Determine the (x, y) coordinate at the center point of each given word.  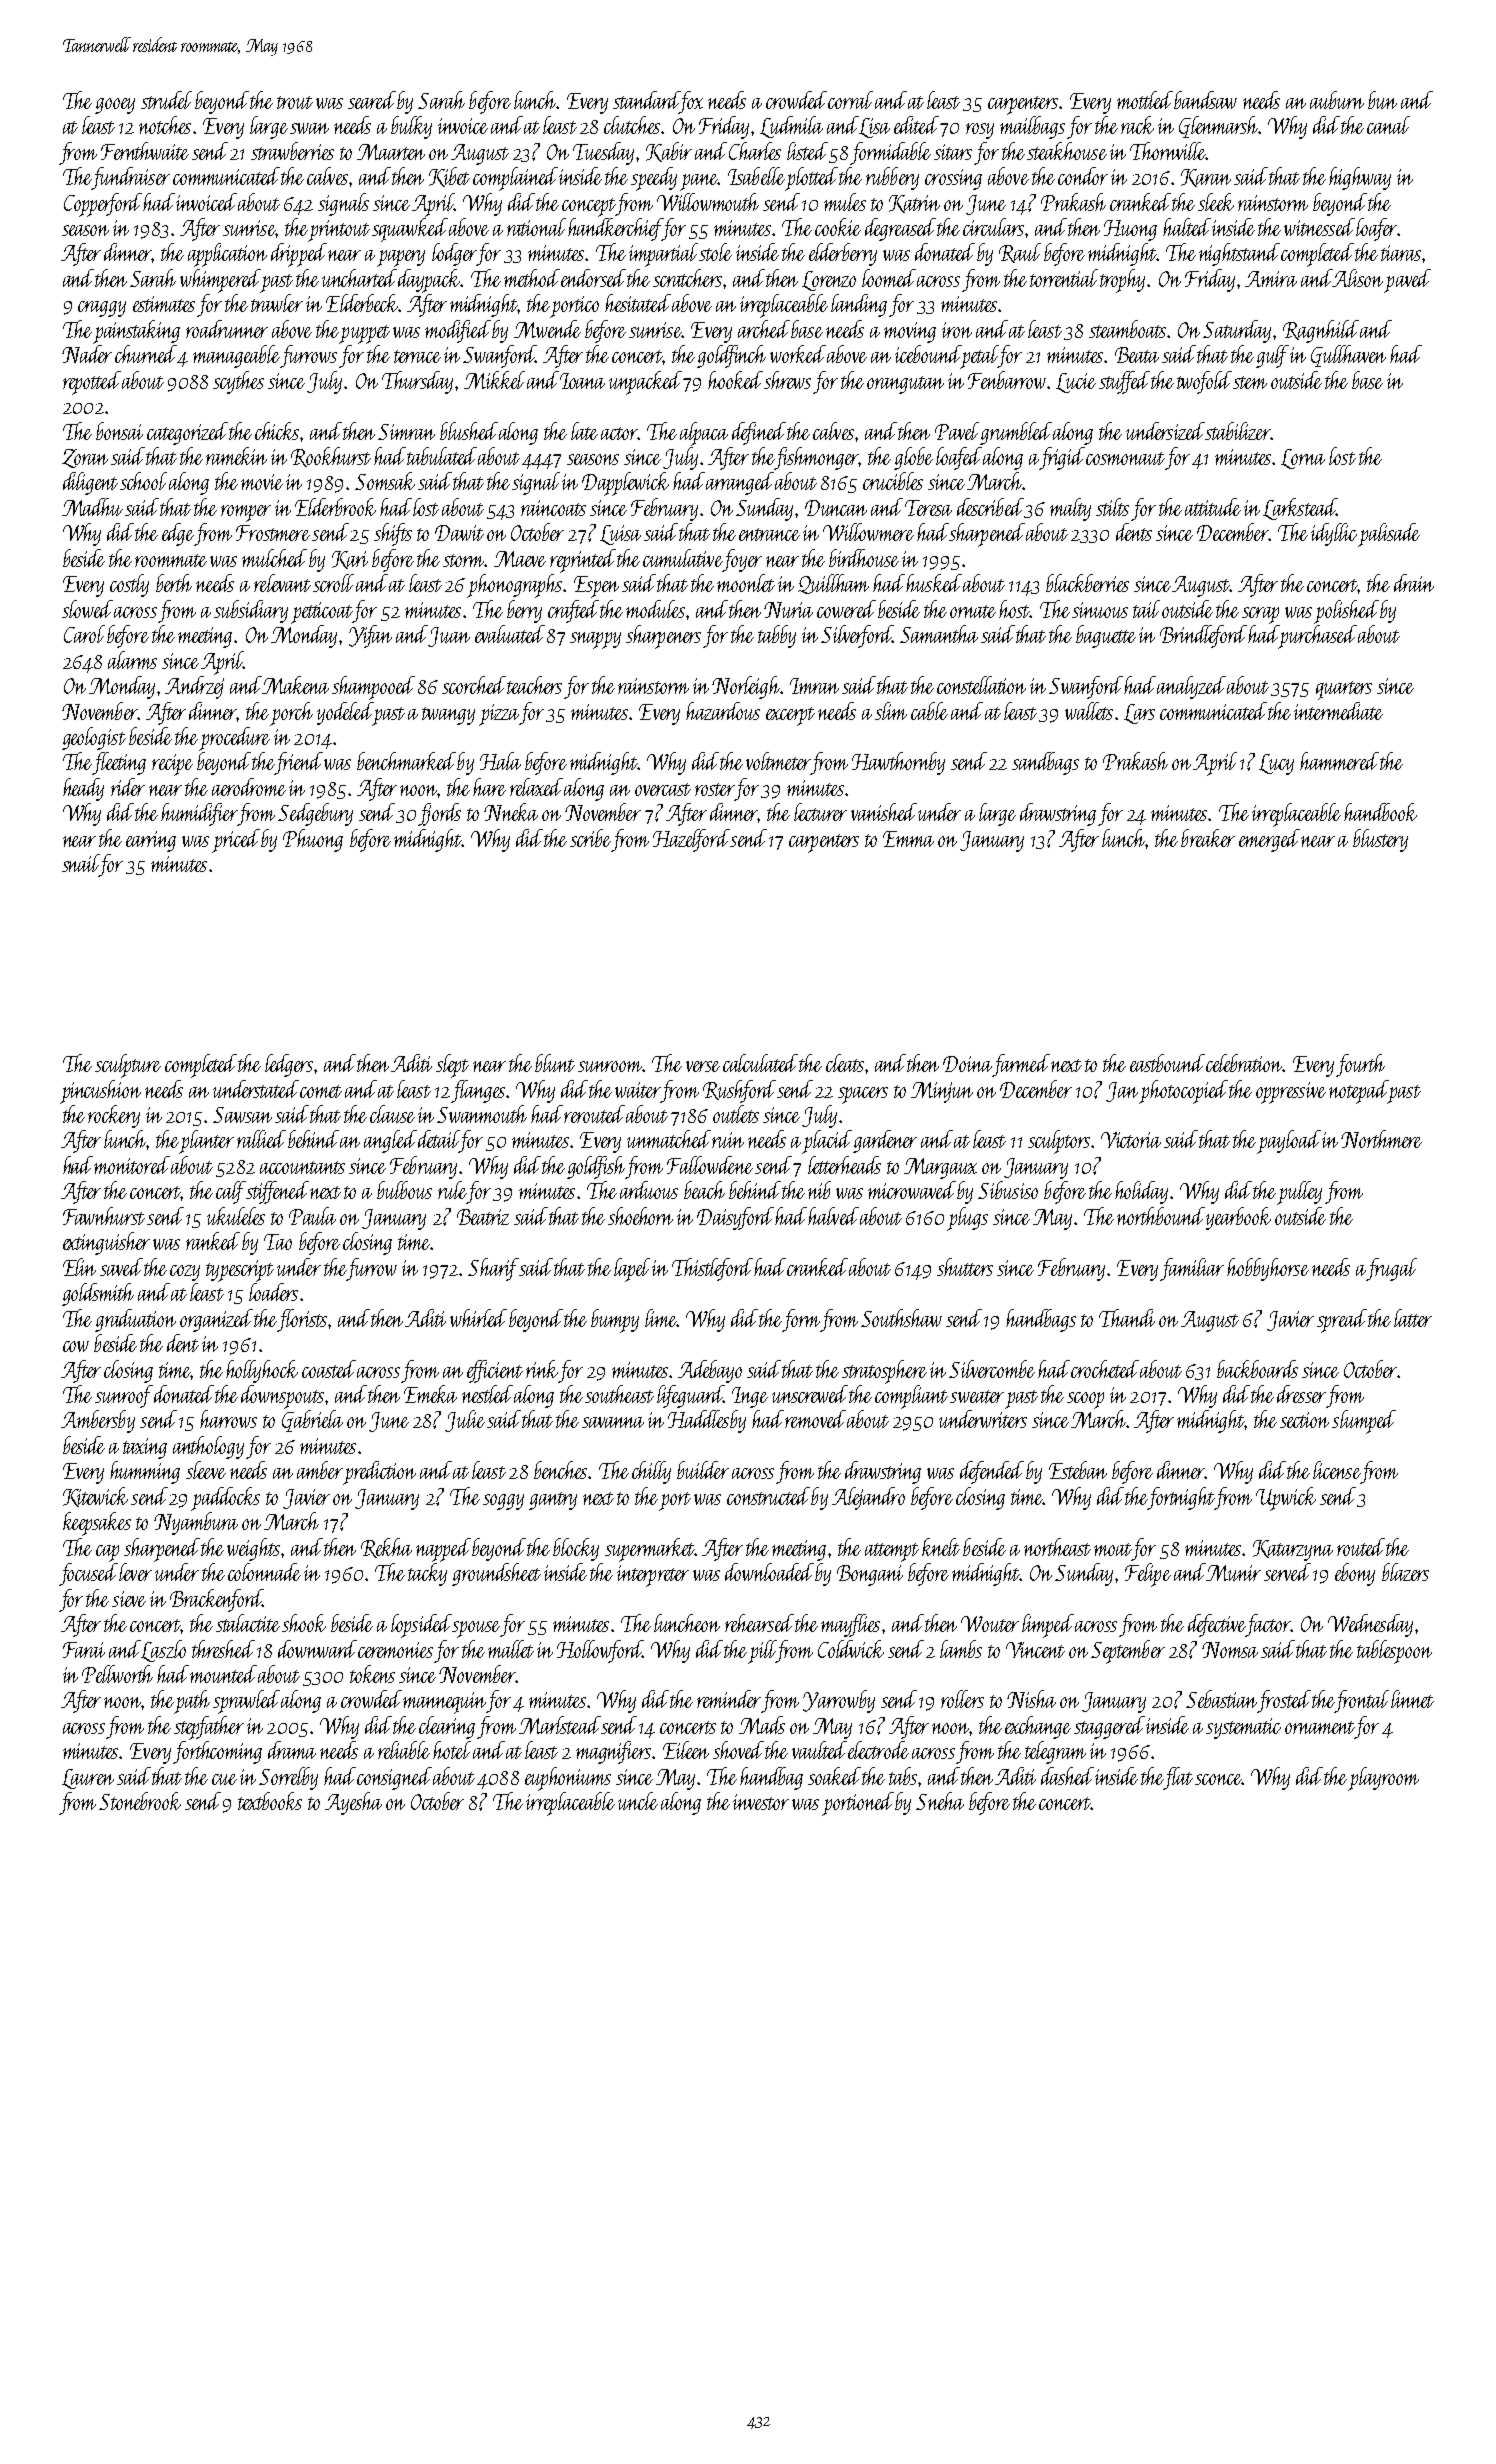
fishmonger (817, 458)
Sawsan (242, 1115)
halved (833, 1216)
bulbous (404, 1190)
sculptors (1059, 1142)
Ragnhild (1321, 331)
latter (1413, 1318)
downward (317, 1649)
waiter (638, 1090)
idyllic (1334, 534)
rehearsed (759, 1623)
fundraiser (131, 178)
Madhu (92, 507)
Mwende (547, 329)
